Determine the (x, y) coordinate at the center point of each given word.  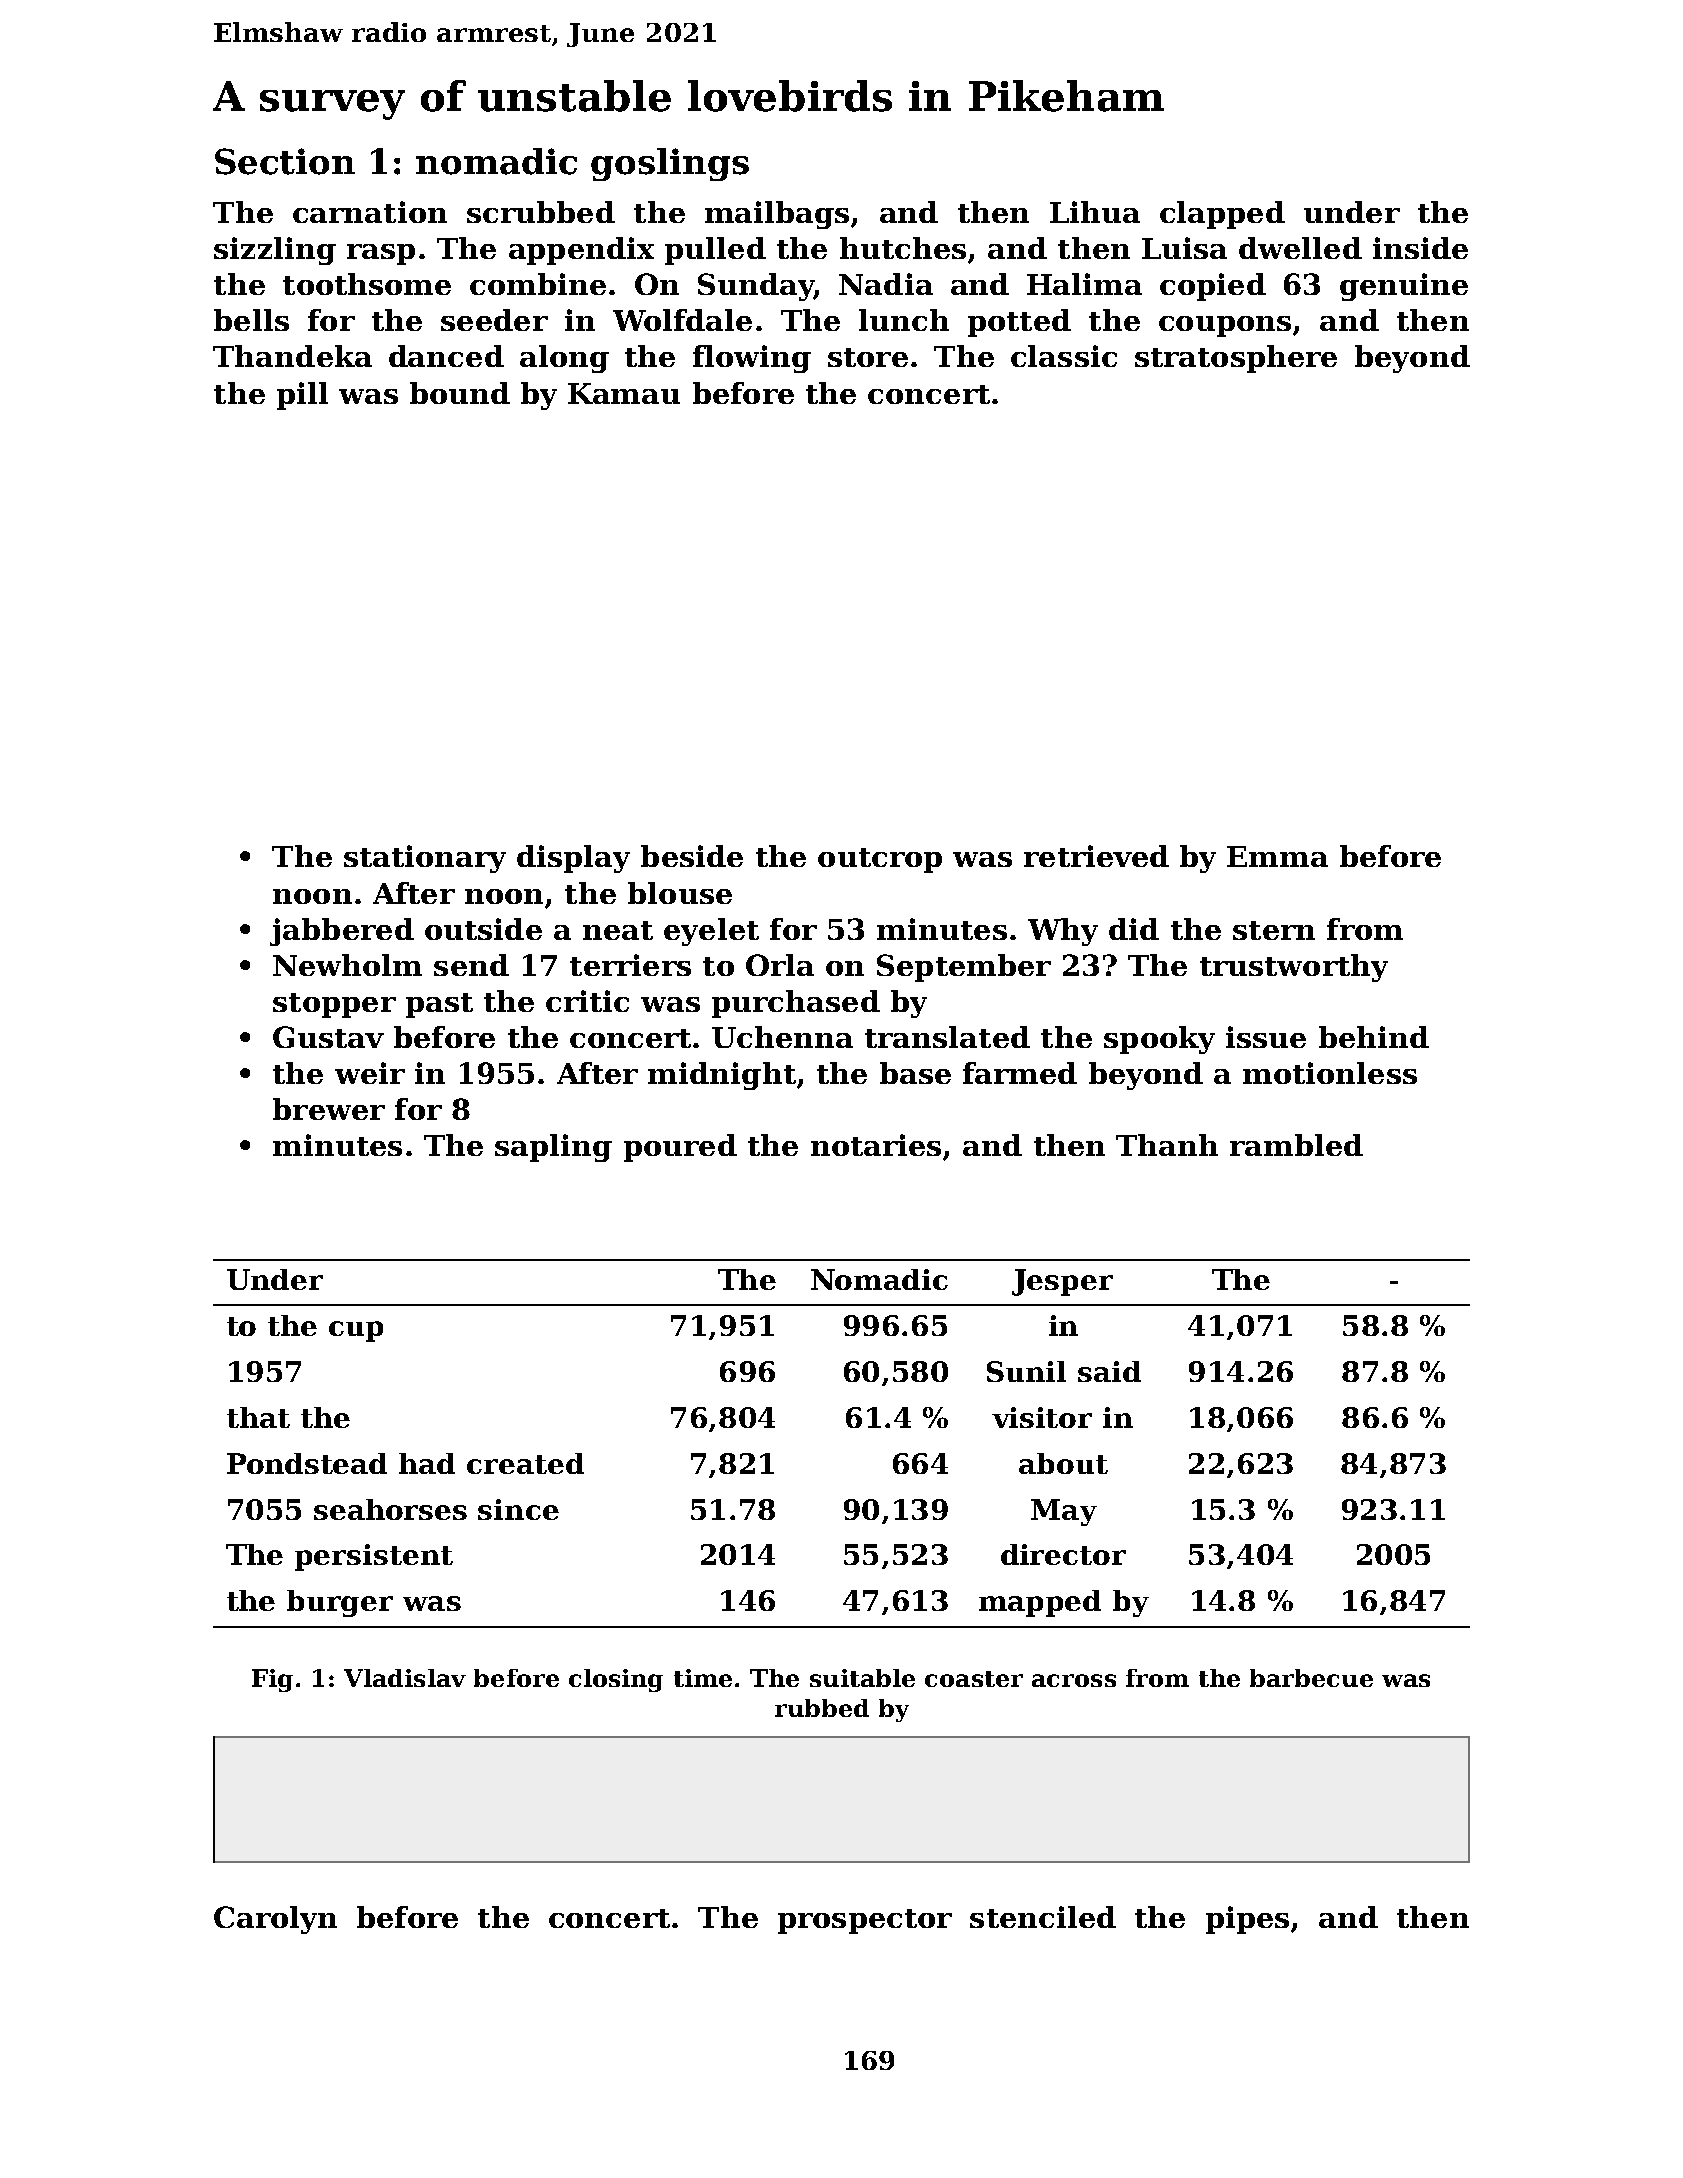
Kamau (624, 393)
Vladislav (405, 1678)
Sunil (1026, 1371)
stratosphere (1236, 359)
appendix (581, 251)
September (964, 968)
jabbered (342, 932)
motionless (1330, 1073)
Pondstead (307, 1463)
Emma (1277, 856)
